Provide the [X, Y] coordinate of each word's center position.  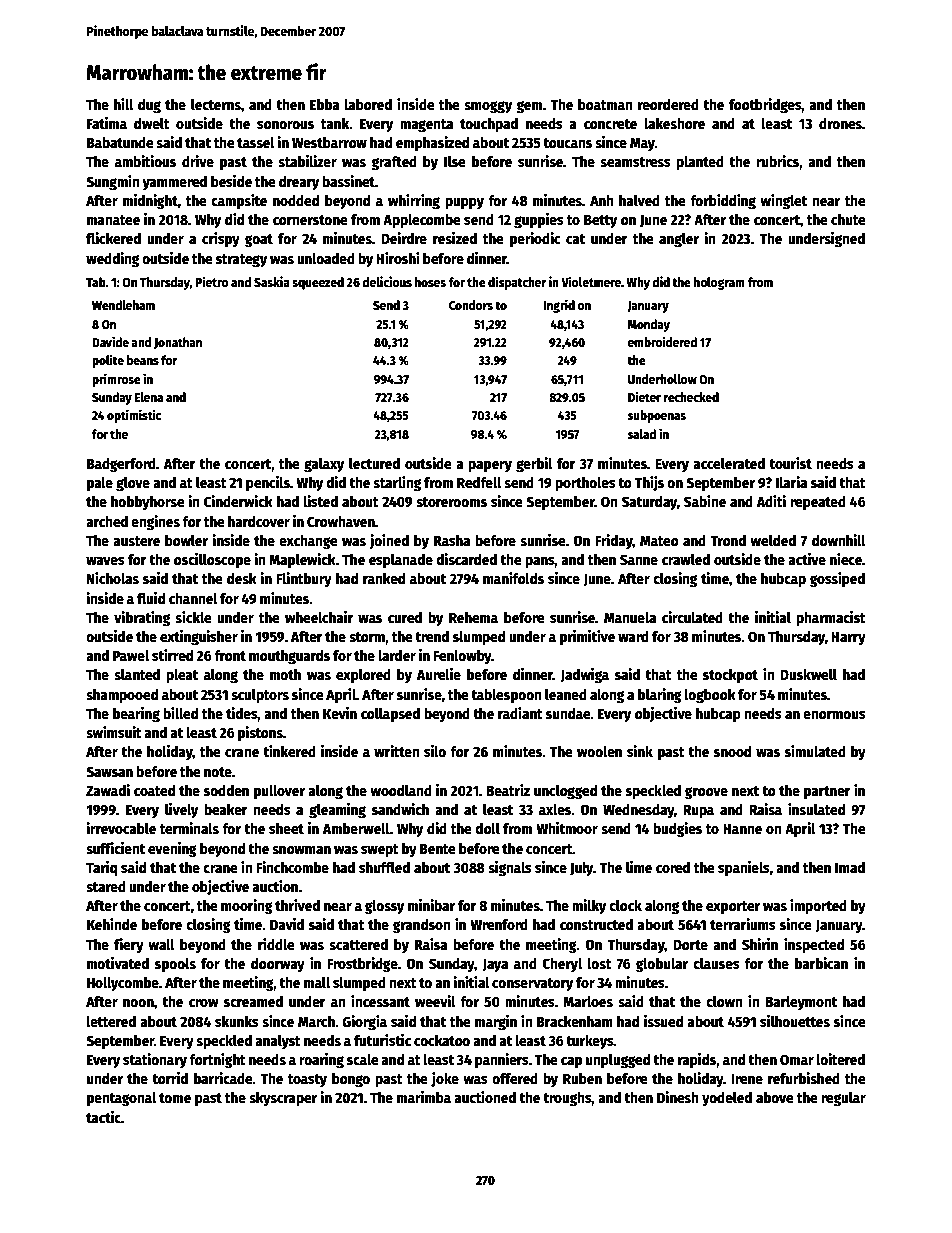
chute [848, 219]
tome [175, 1098]
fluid [151, 598]
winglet [783, 201]
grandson [421, 926]
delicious [387, 281]
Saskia [272, 281]
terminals [189, 828]
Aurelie [439, 674]
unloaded [326, 258]
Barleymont [801, 1003]
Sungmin [112, 182]
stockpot [730, 676]
